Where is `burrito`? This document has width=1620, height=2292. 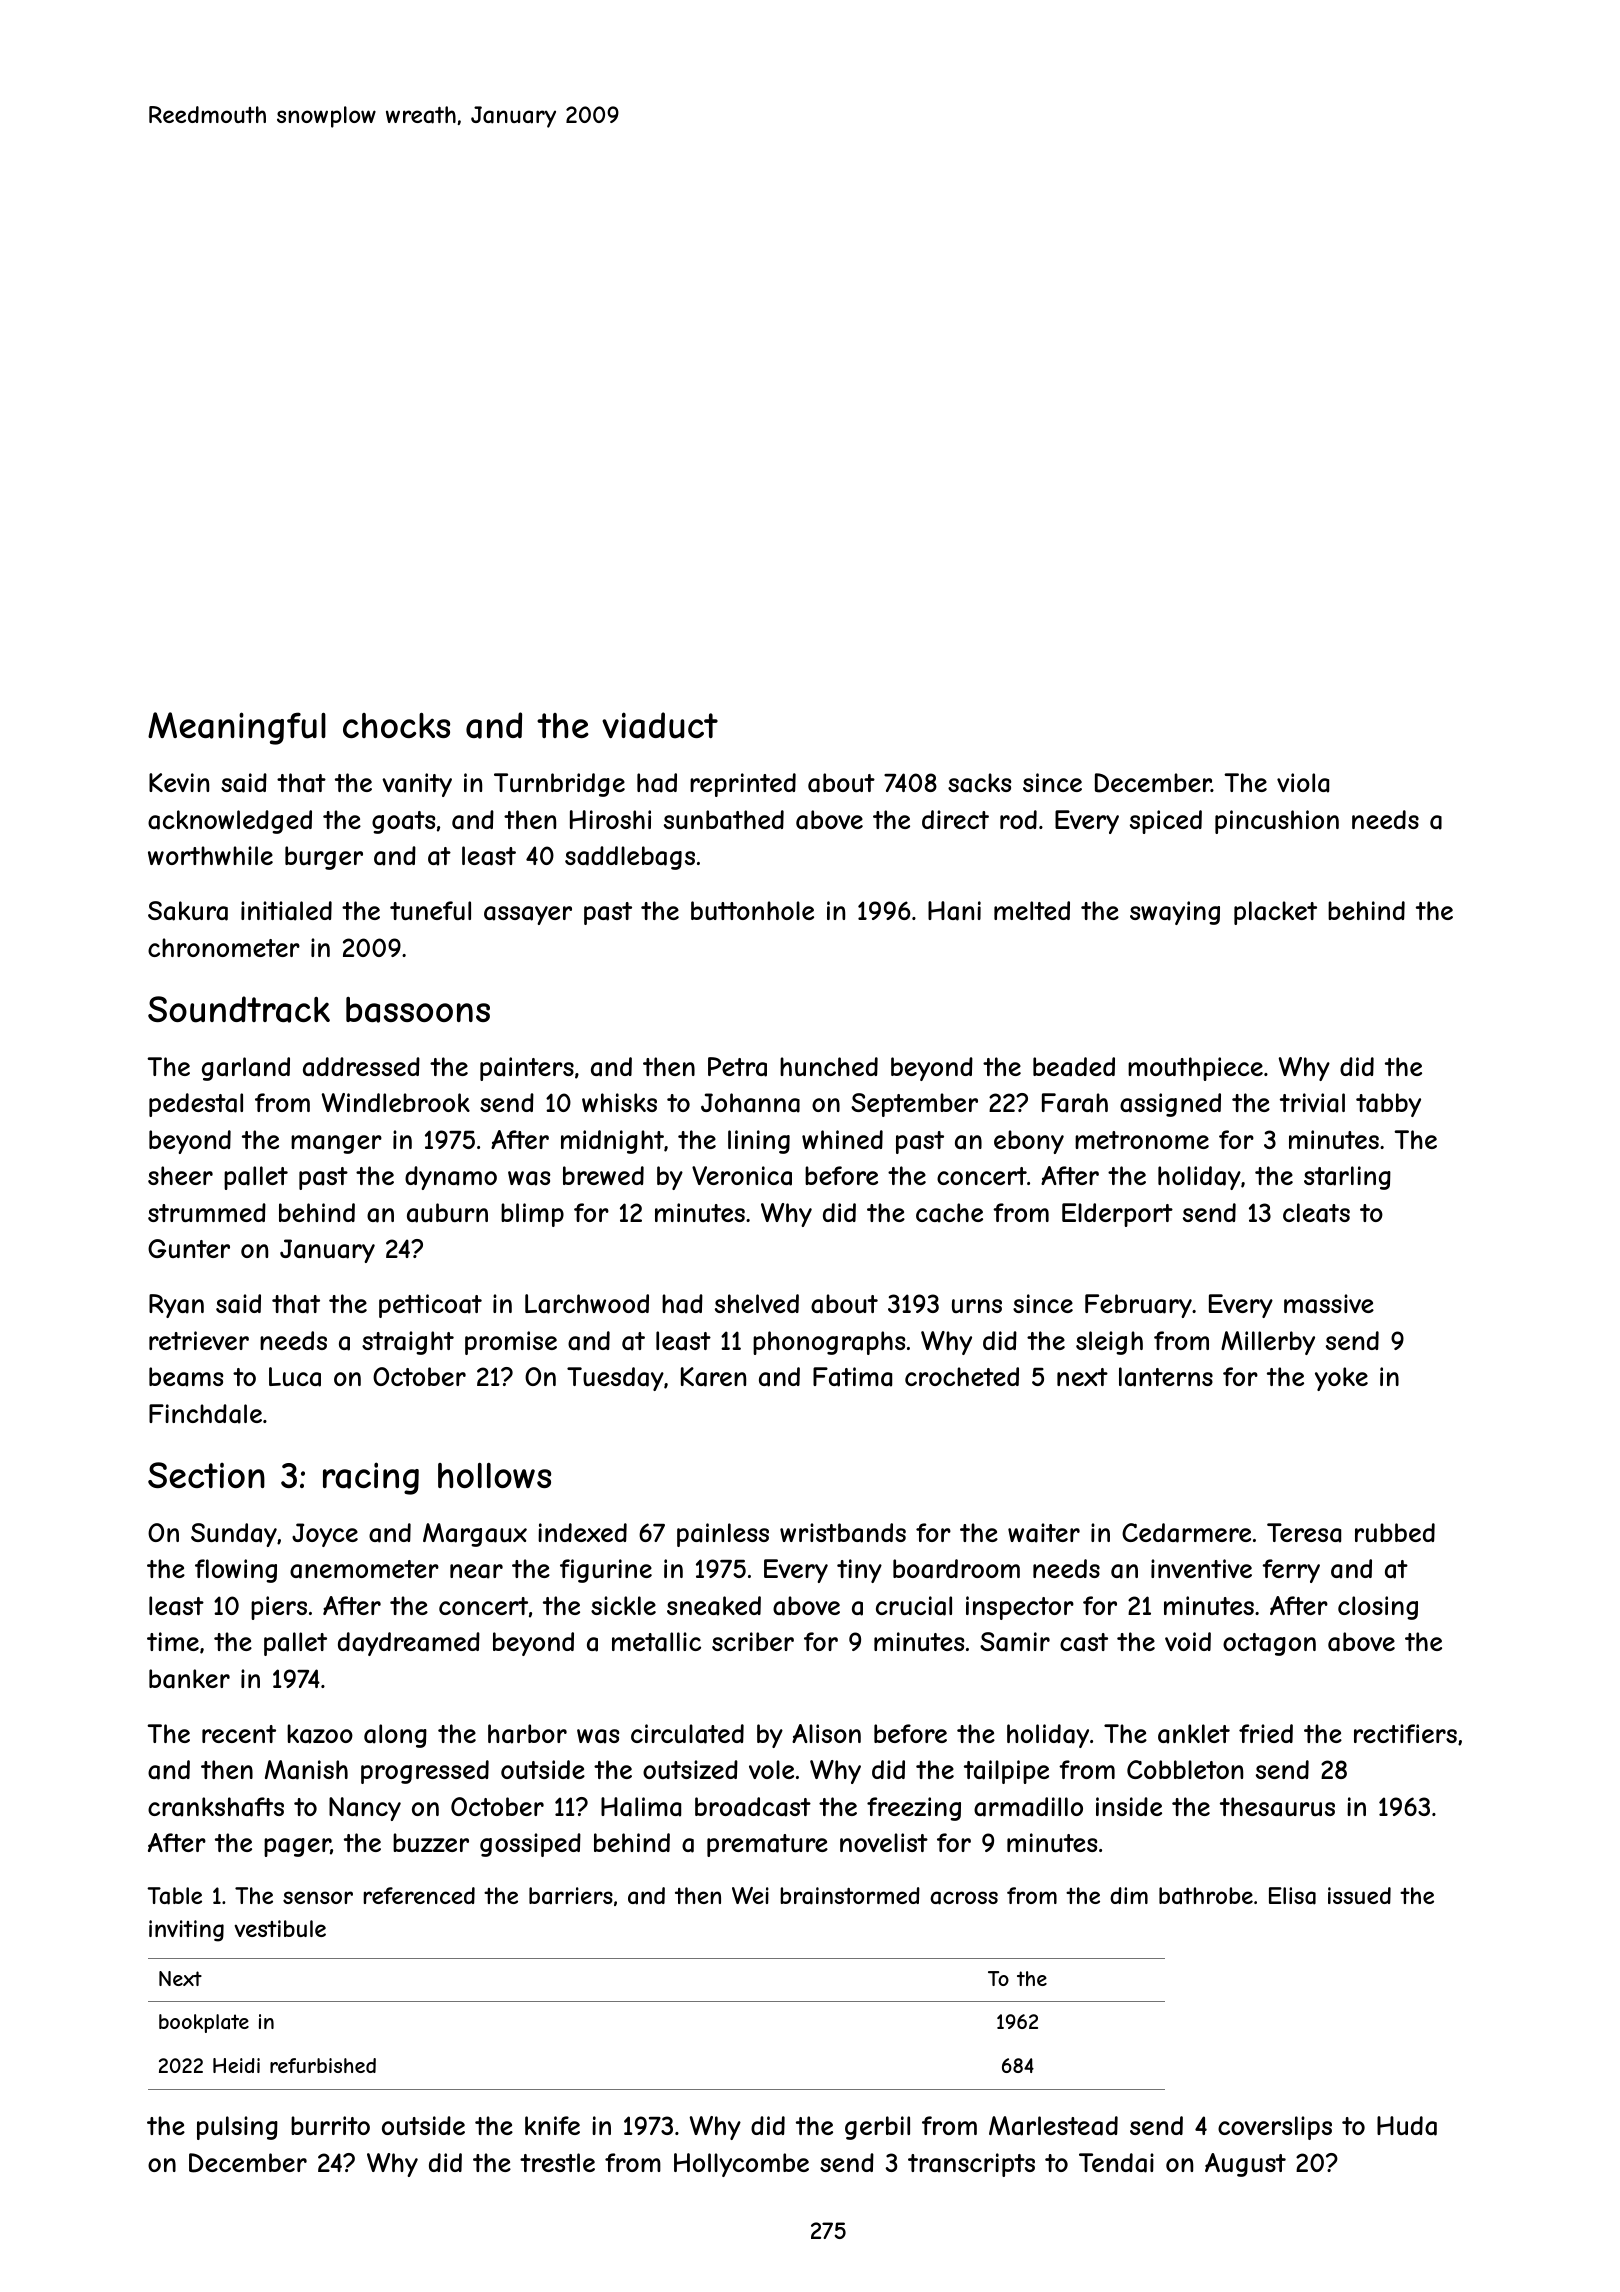 burrito is located at coordinates (330, 2125).
